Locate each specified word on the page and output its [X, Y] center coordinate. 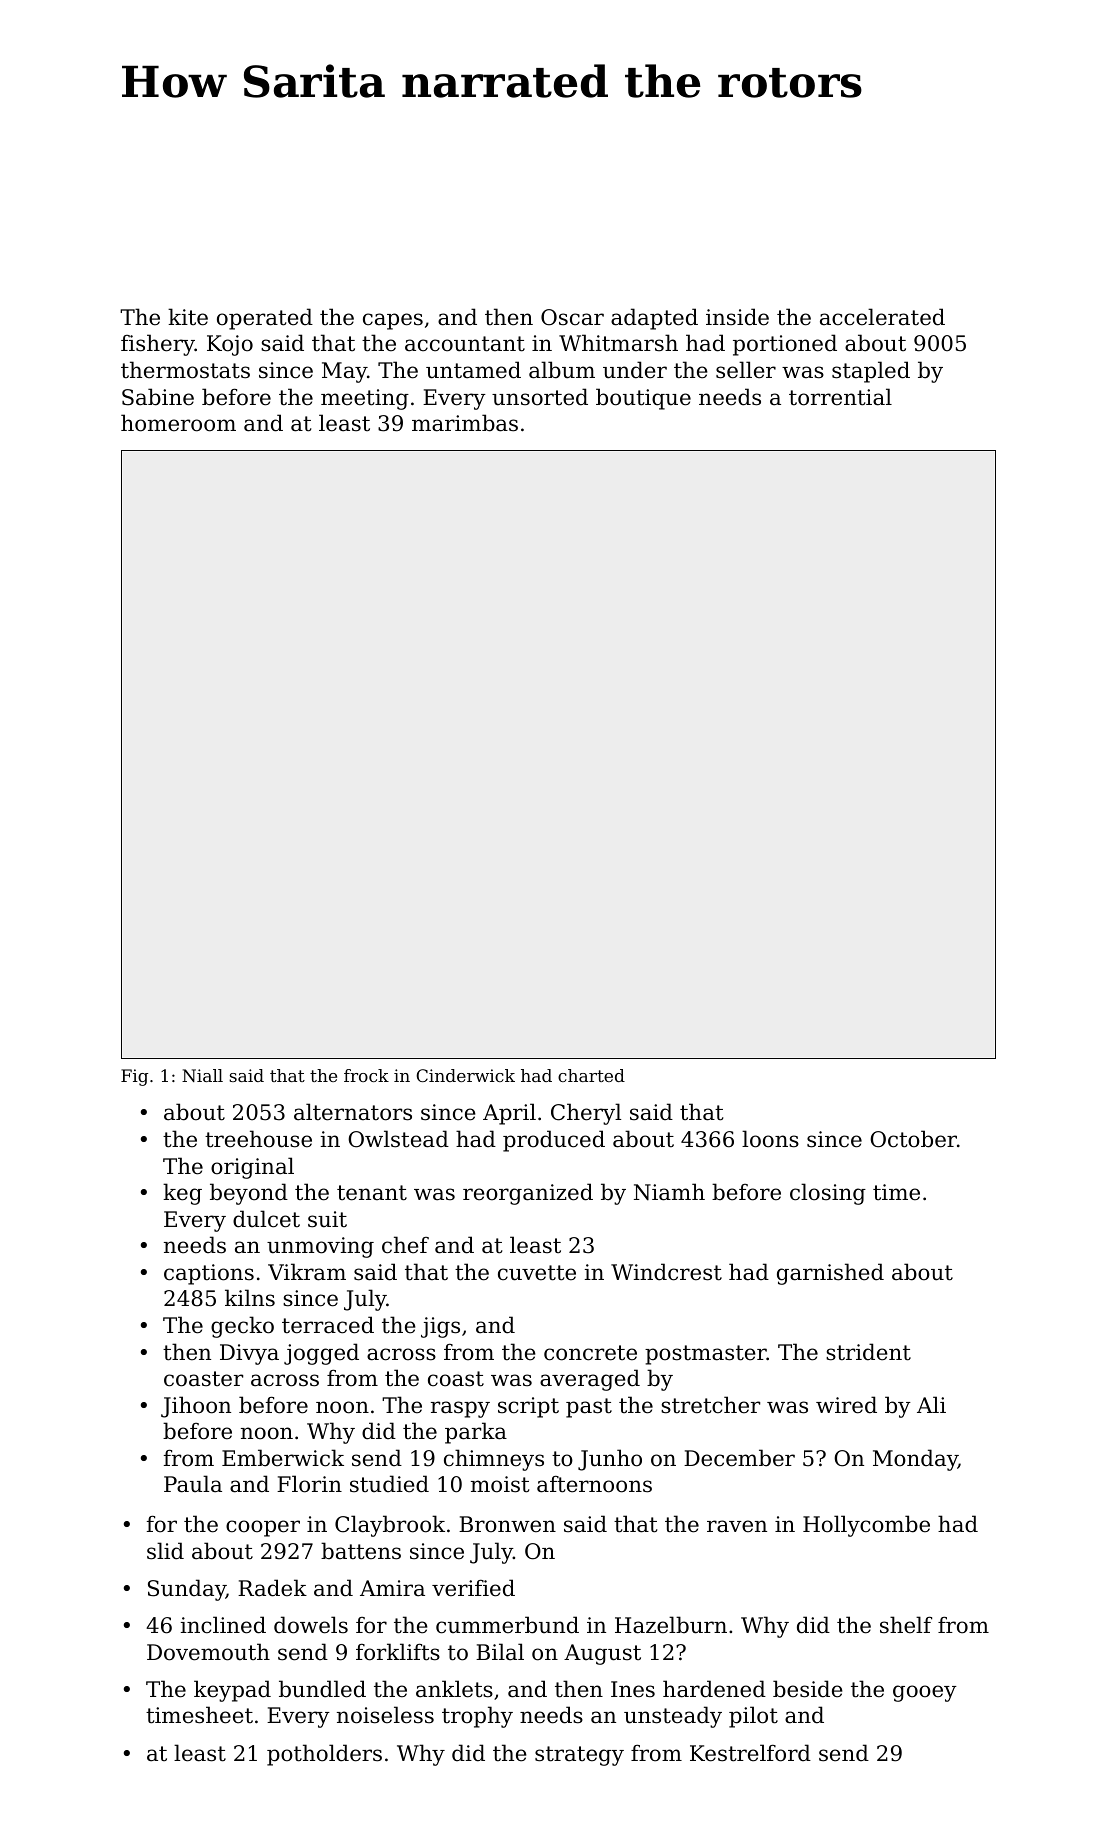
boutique [643, 399]
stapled [871, 372]
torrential [840, 397]
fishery [158, 345]
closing [828, 1194]
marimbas [465, 423]
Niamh [669, 1192]
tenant [372, 1193]
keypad [232, 1691]
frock [366, 1075]
